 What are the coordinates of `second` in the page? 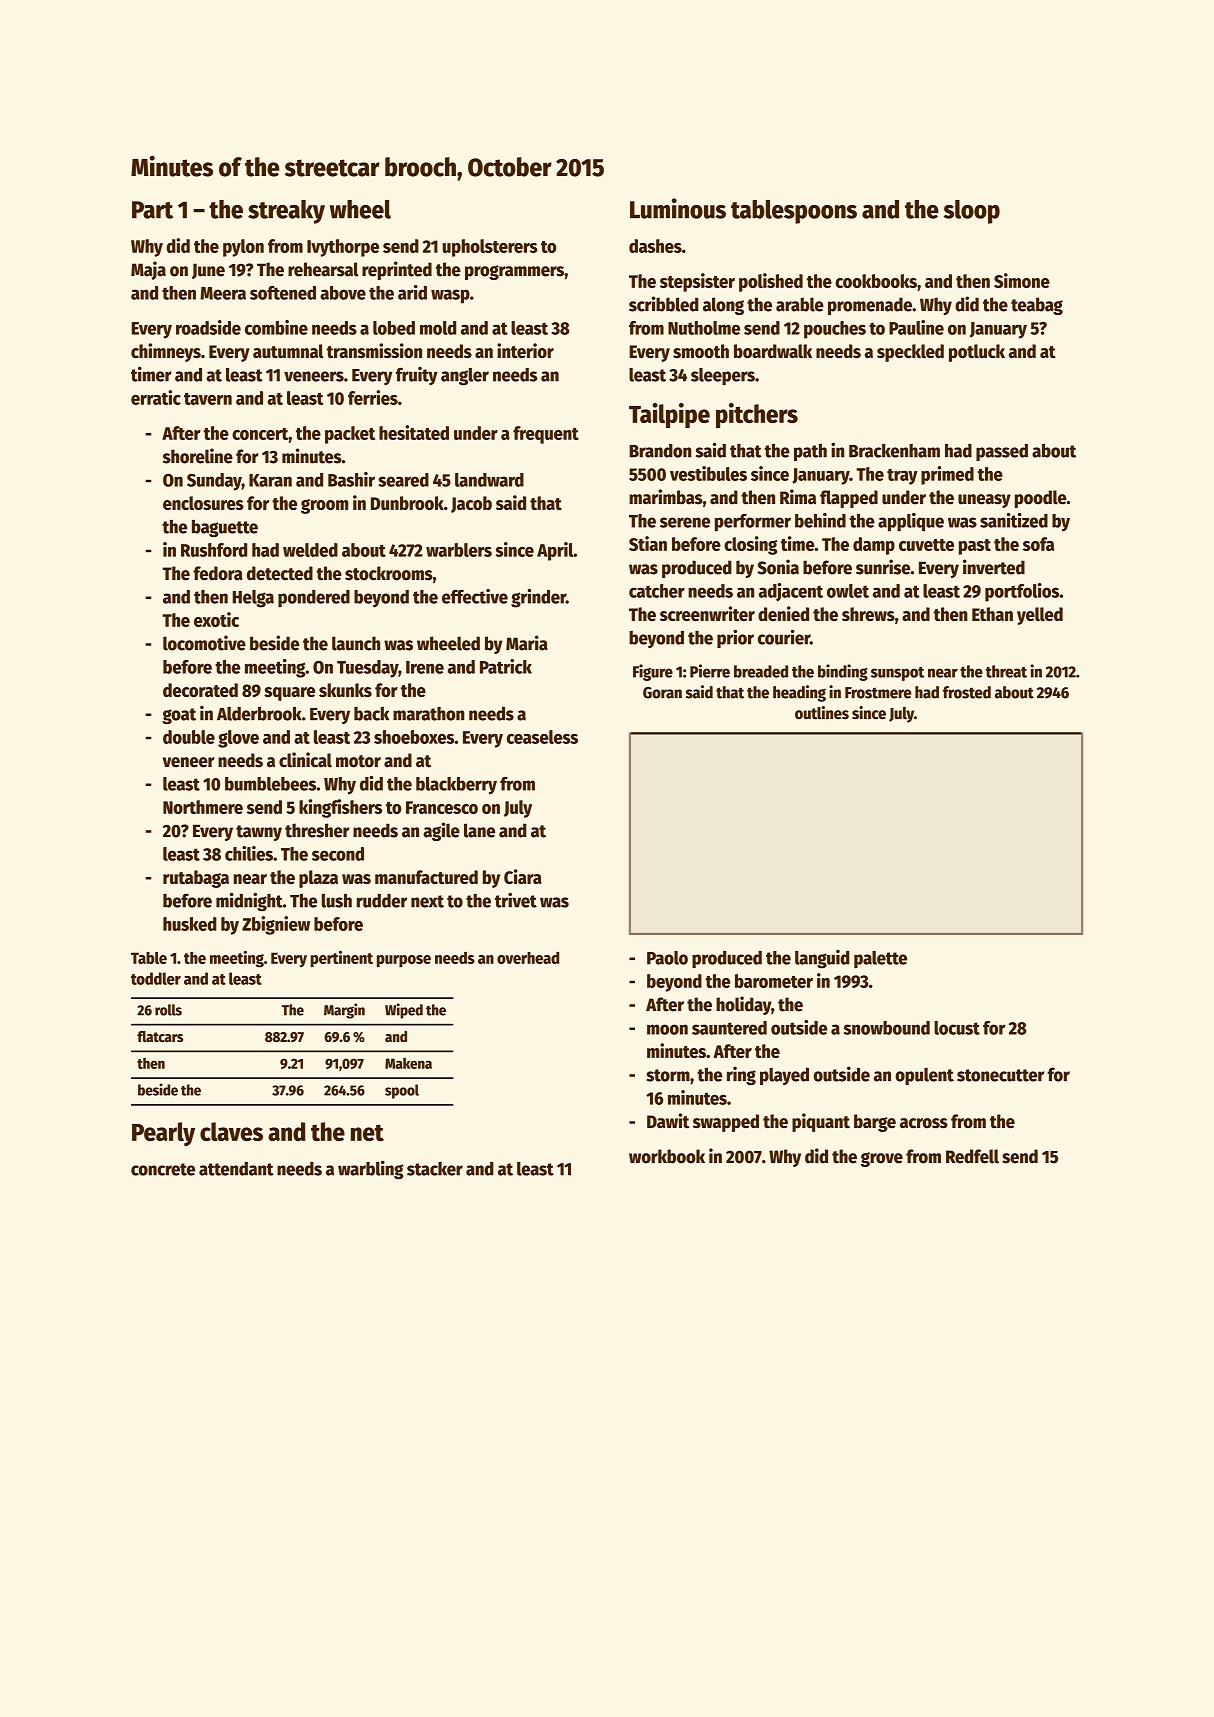 It's located at (338, 854).
